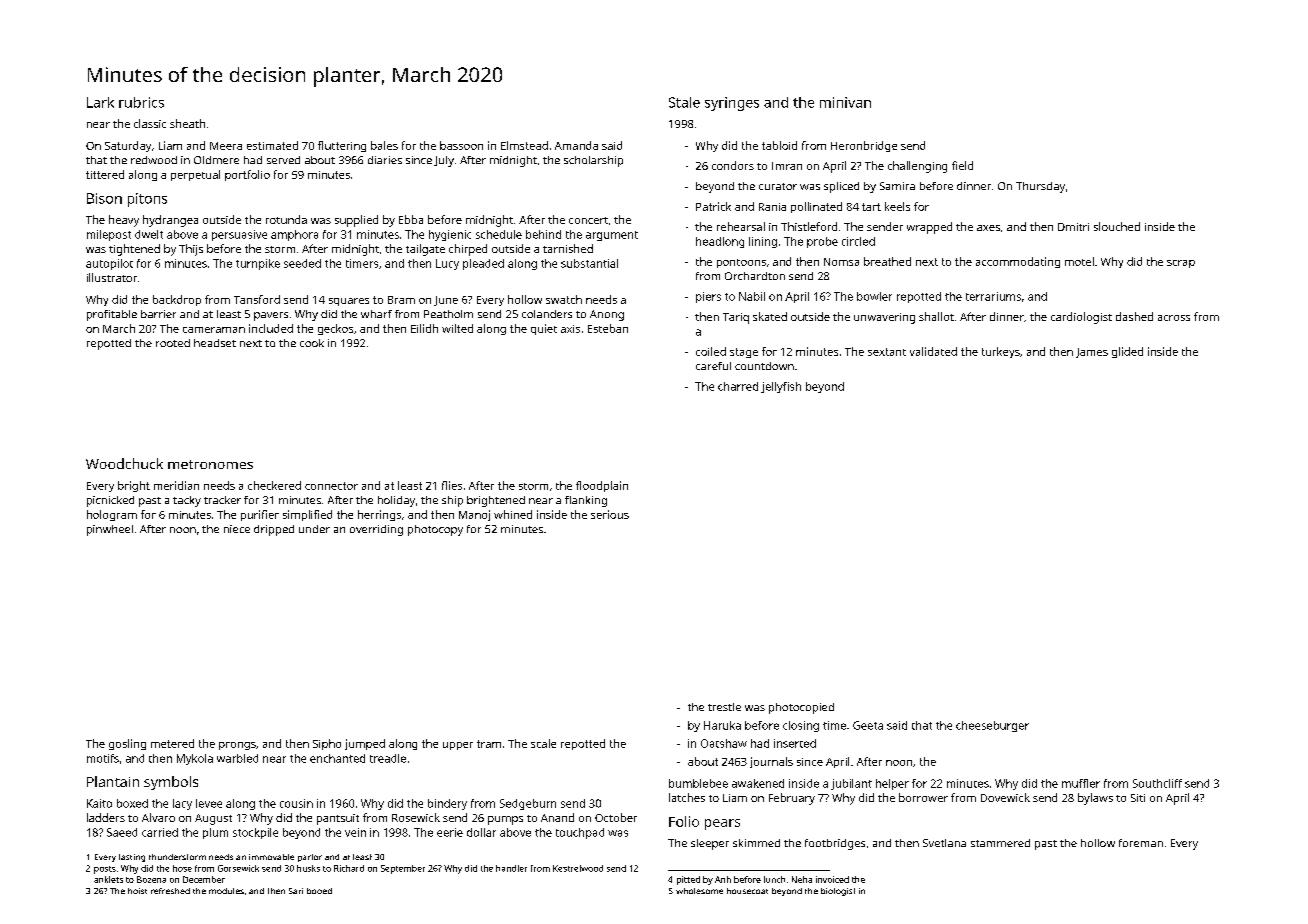  I want to click on trestle, so click(724, 707).
